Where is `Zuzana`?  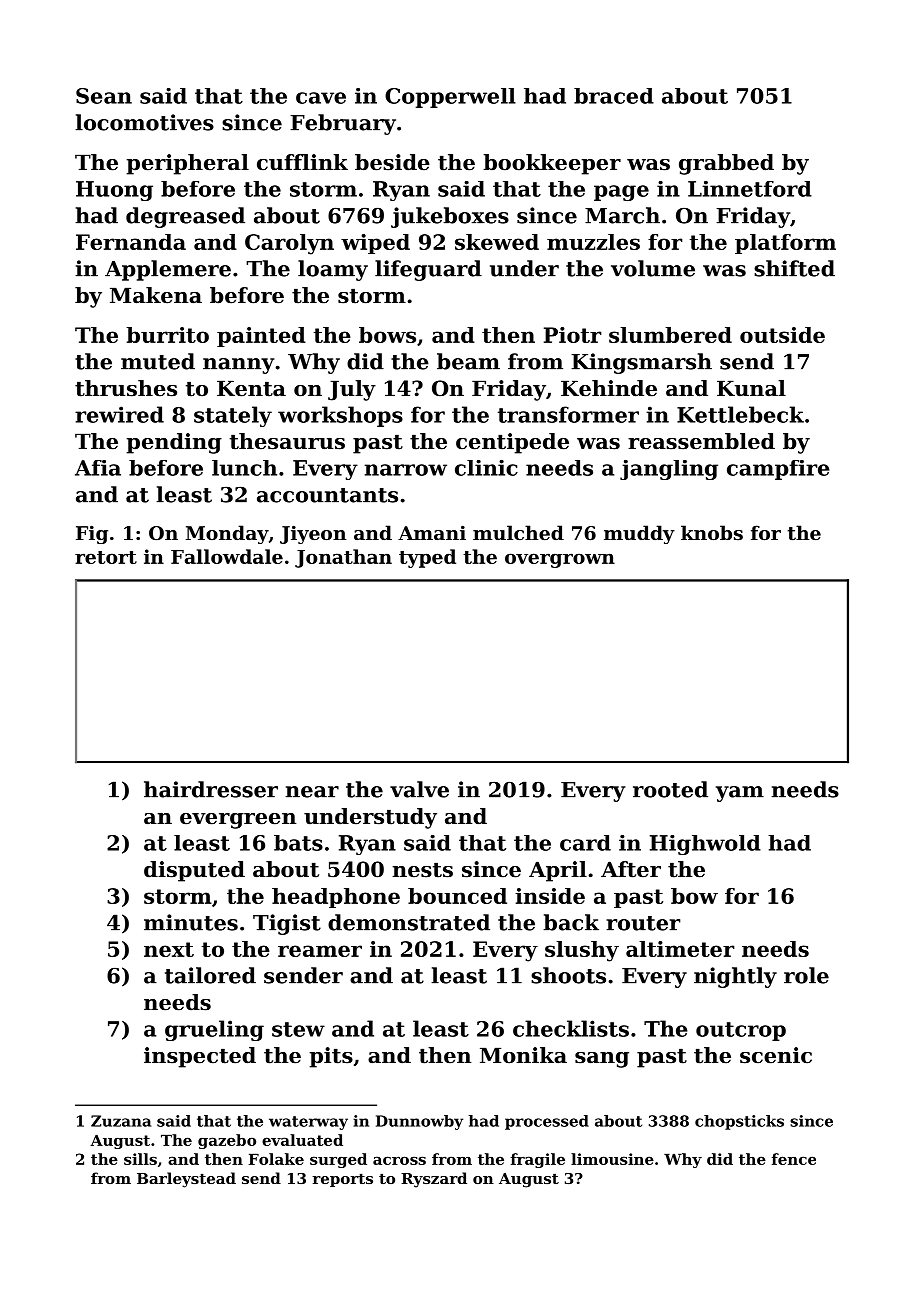 Zuzana is located at coordinates (121, 1121).
